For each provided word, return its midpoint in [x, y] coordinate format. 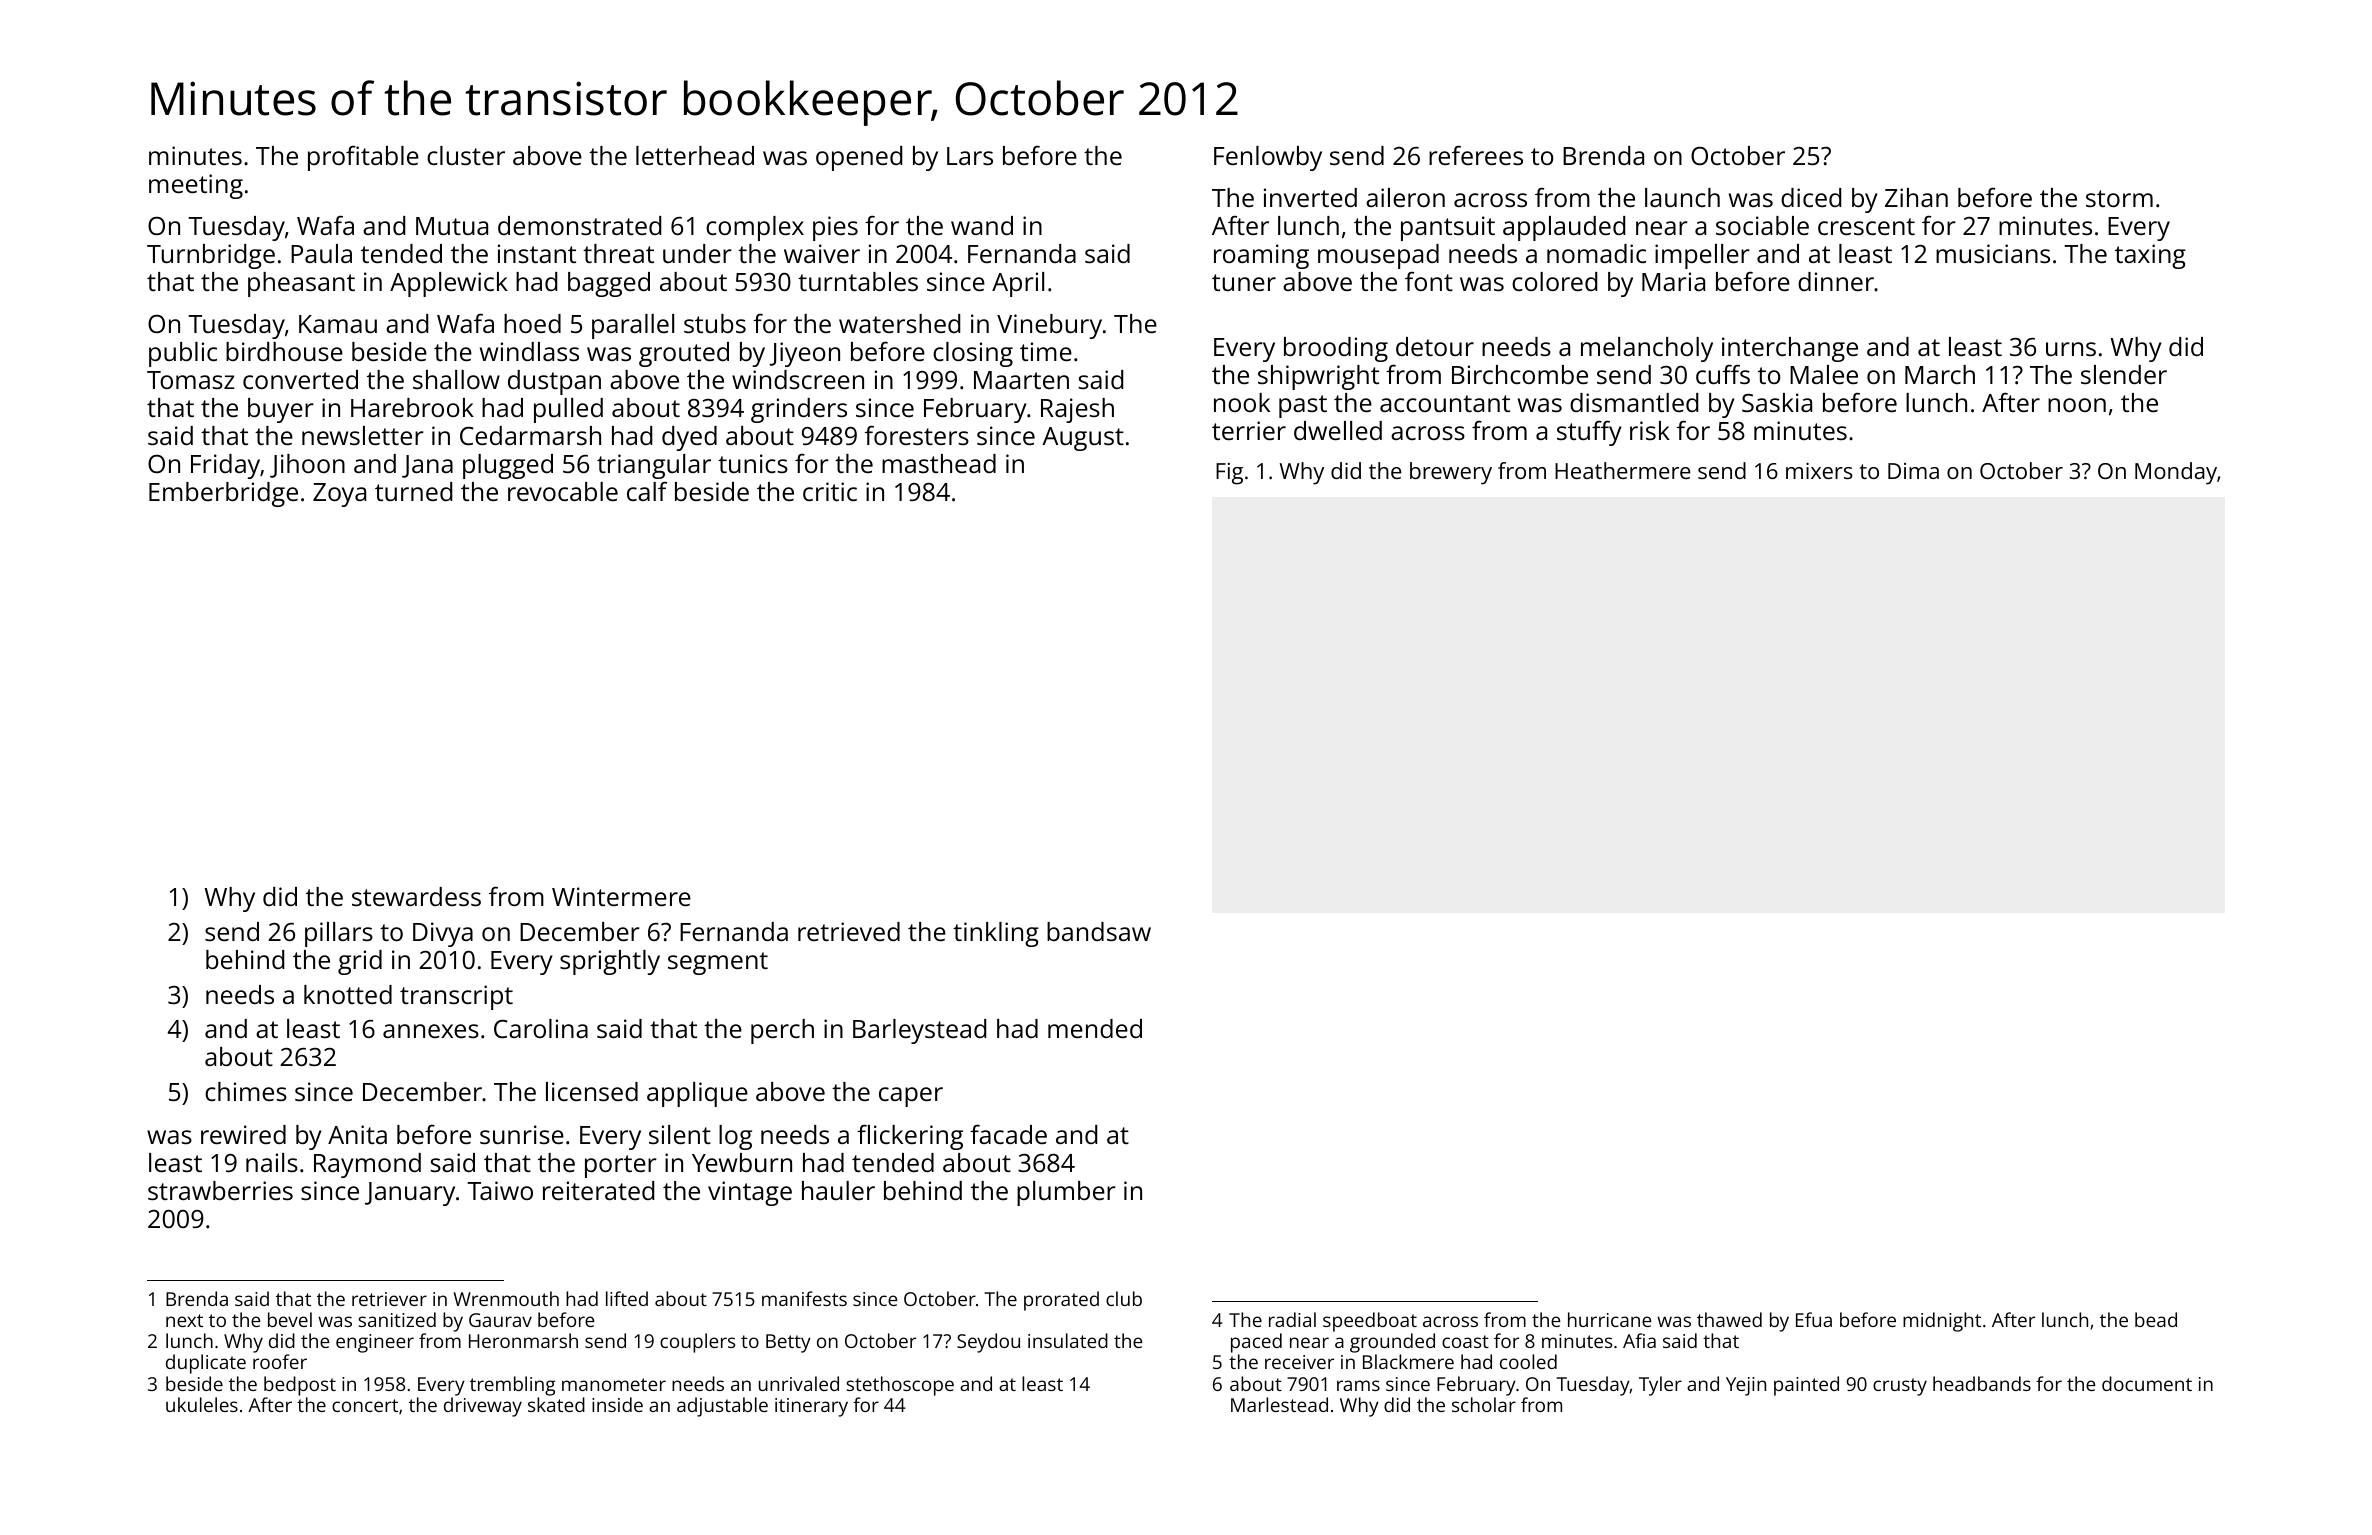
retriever [389, 1299]
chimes [246, 1091]
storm [2119, 198]
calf [647, 491]
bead [2156, 1319]
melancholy [1647, 349]
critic [830, 491]
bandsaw [1099, 931]
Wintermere [621, 896]
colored [1554, 281]
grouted [684, 354]
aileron [1405, 197]
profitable [363, 158]
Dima [1913, 471]
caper [911, 1097]
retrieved [849, 931]
